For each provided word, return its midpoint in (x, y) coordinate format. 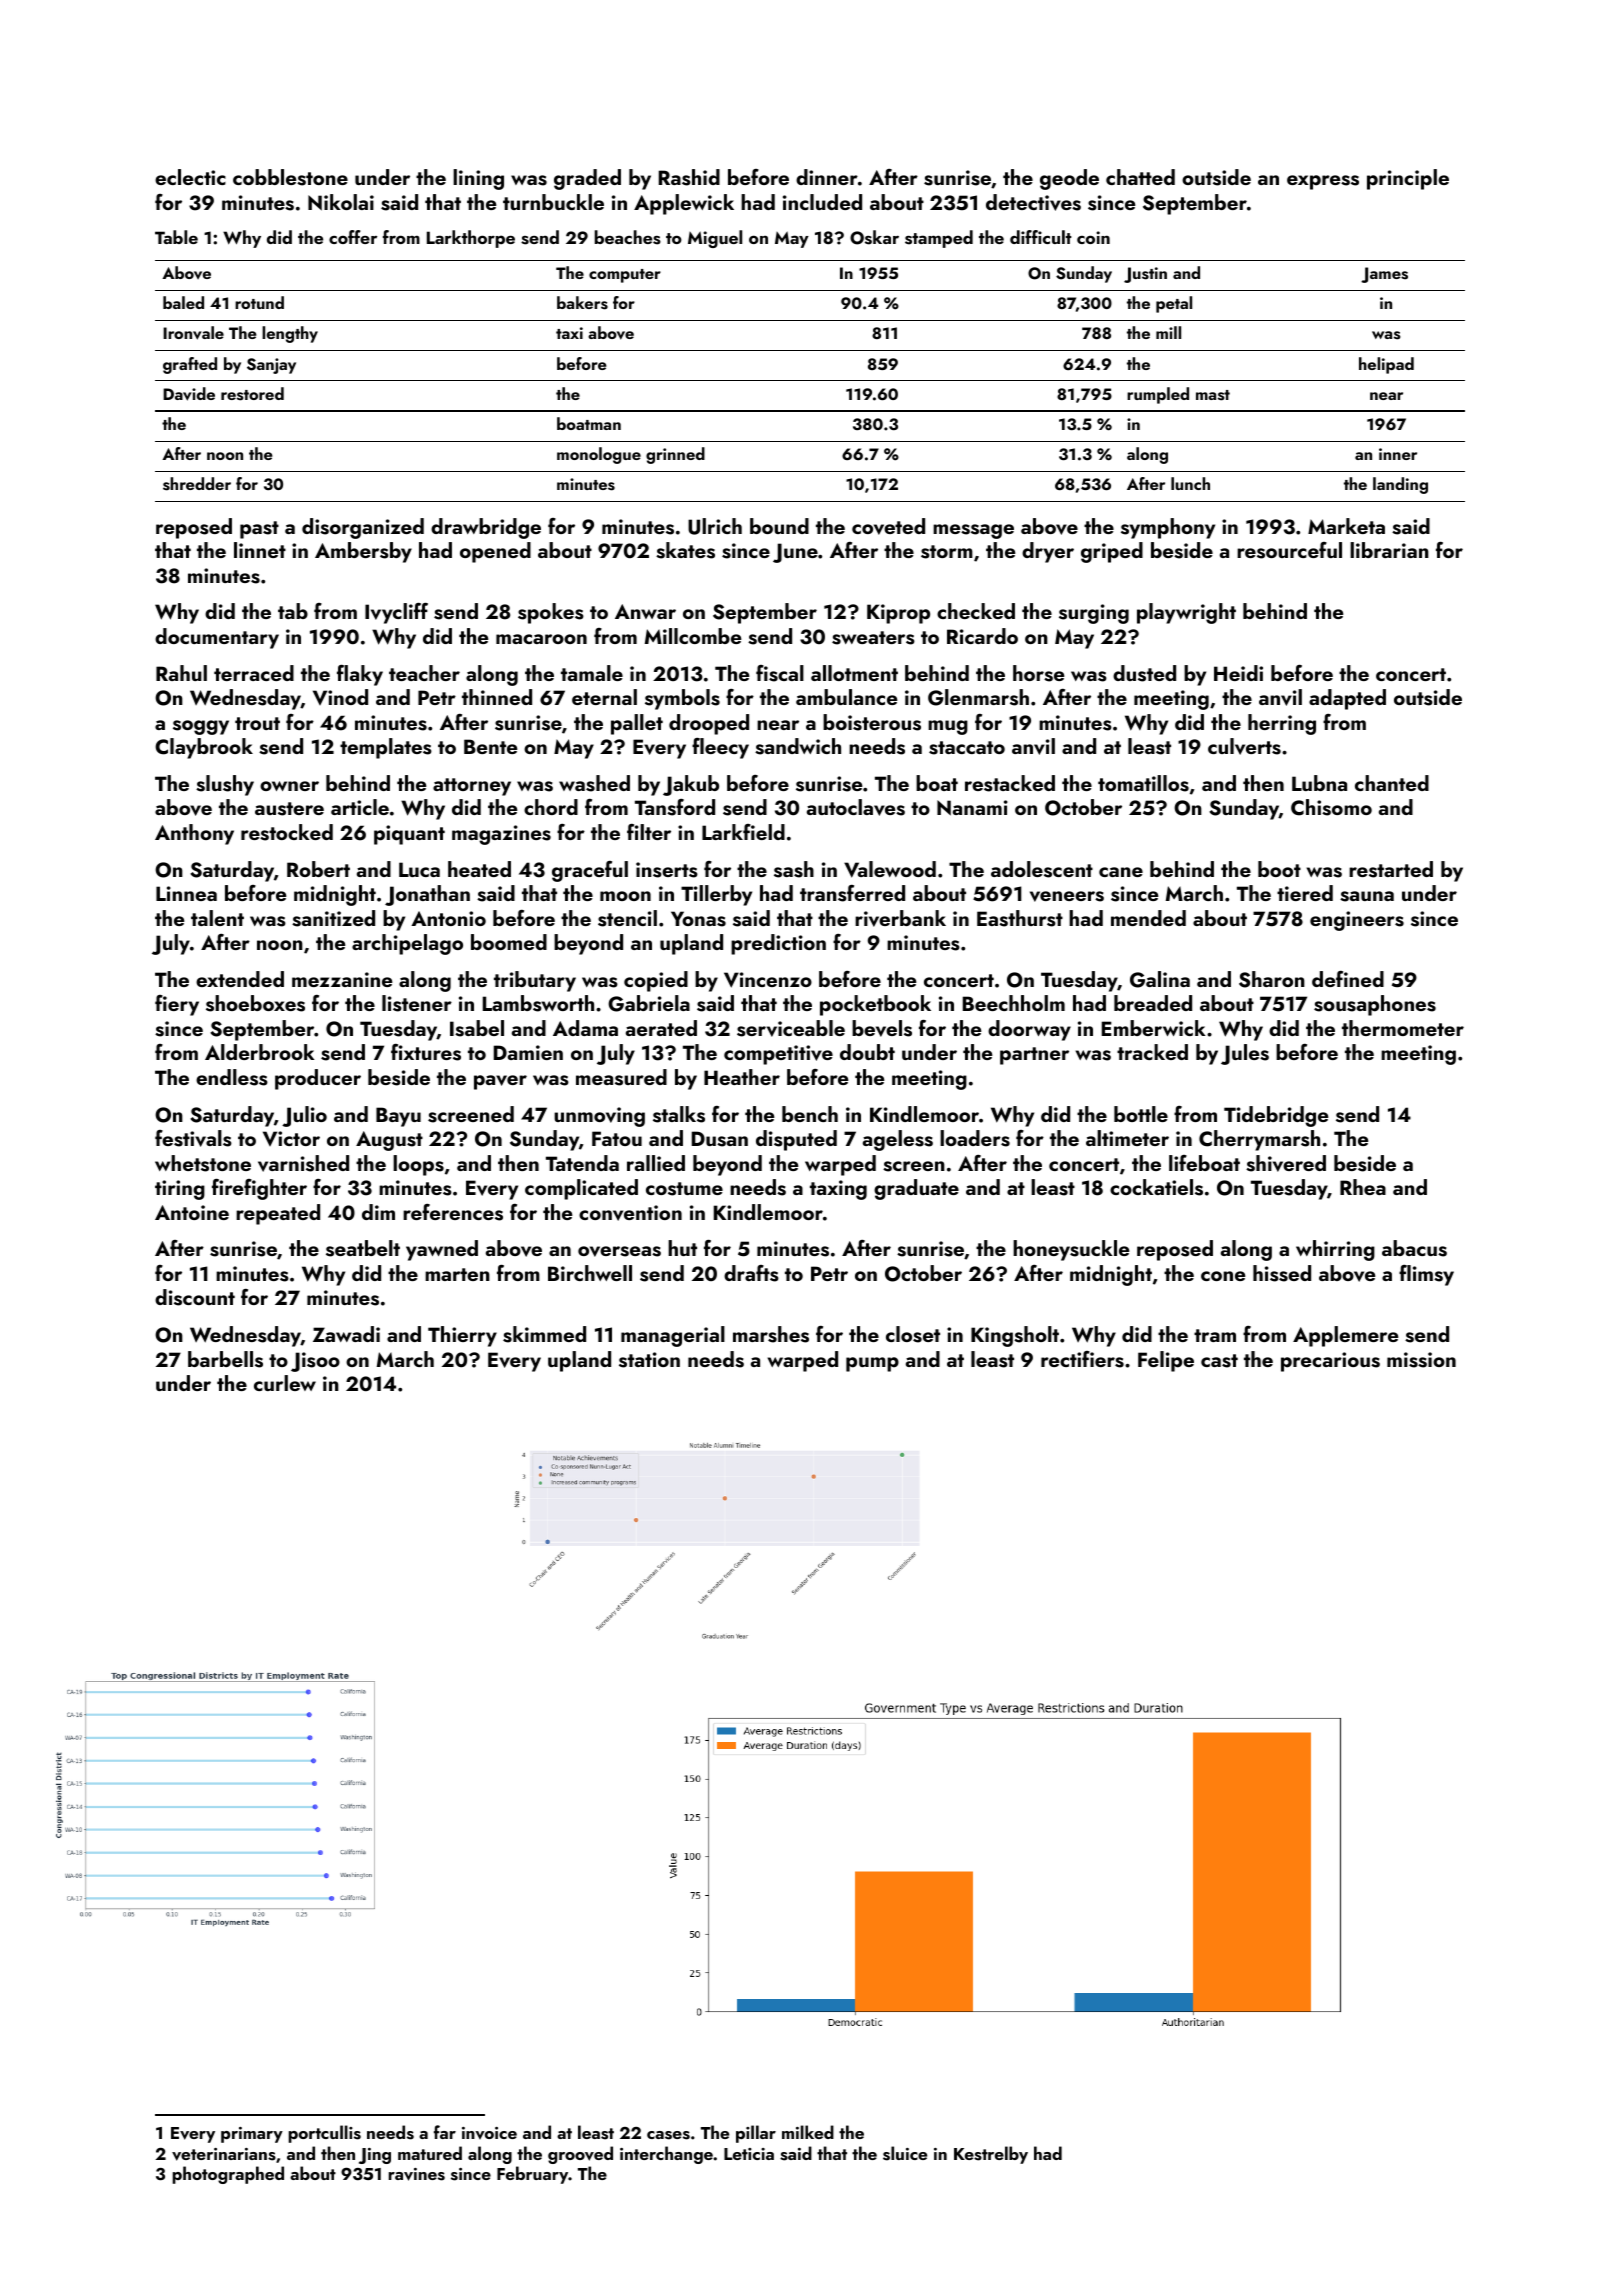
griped (1112, 552)
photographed (228, 2175)
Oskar (874, 237)
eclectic (190, 177)
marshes (771, 1334)
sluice (905, 2153)
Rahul (181, 673)
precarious (1330, 1362)
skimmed (544, 1334)
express (1323, 182)
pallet (637, 724)
